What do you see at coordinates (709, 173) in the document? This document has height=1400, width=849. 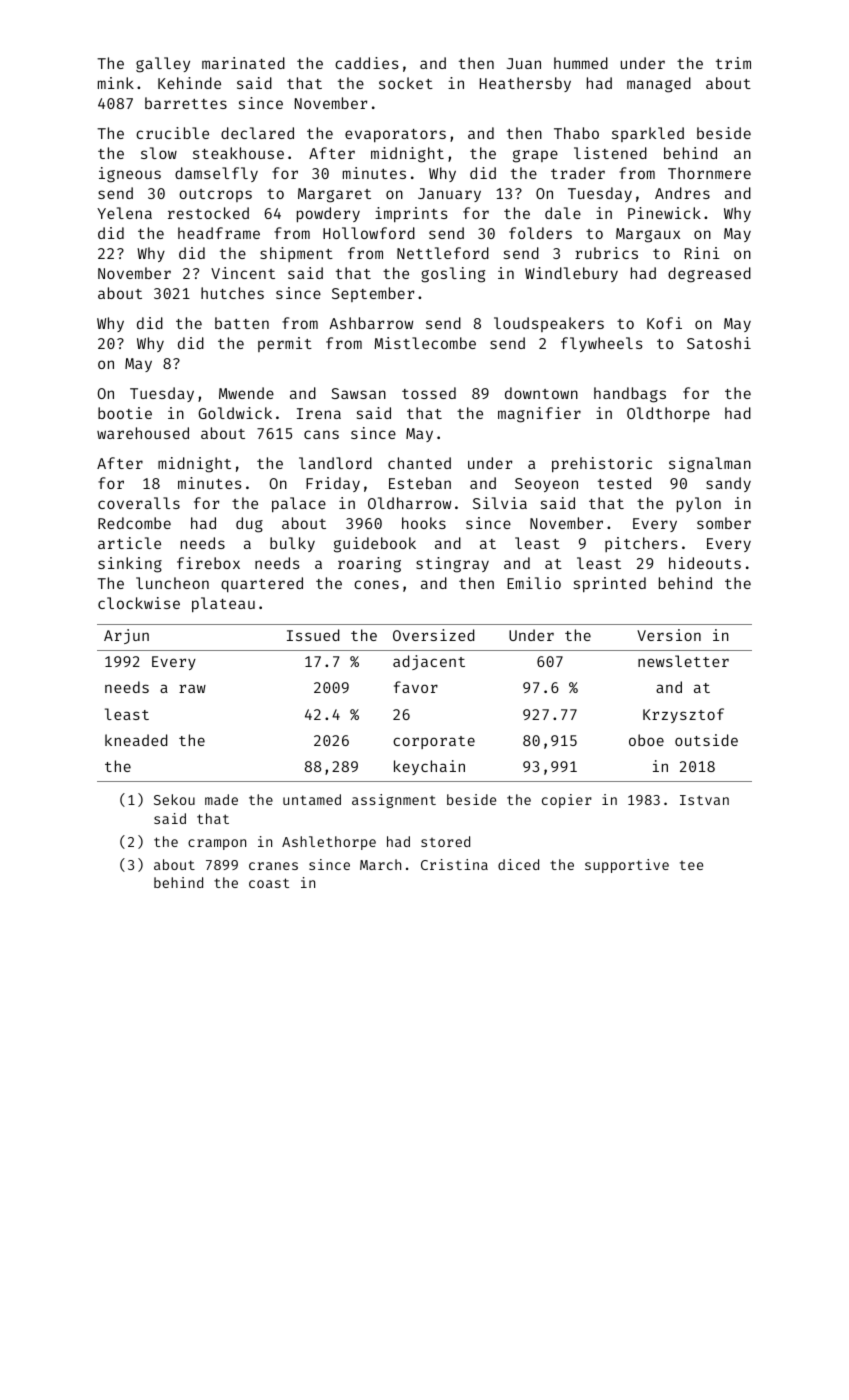 I see `Thornmere` at bounding box center [709, 173].
